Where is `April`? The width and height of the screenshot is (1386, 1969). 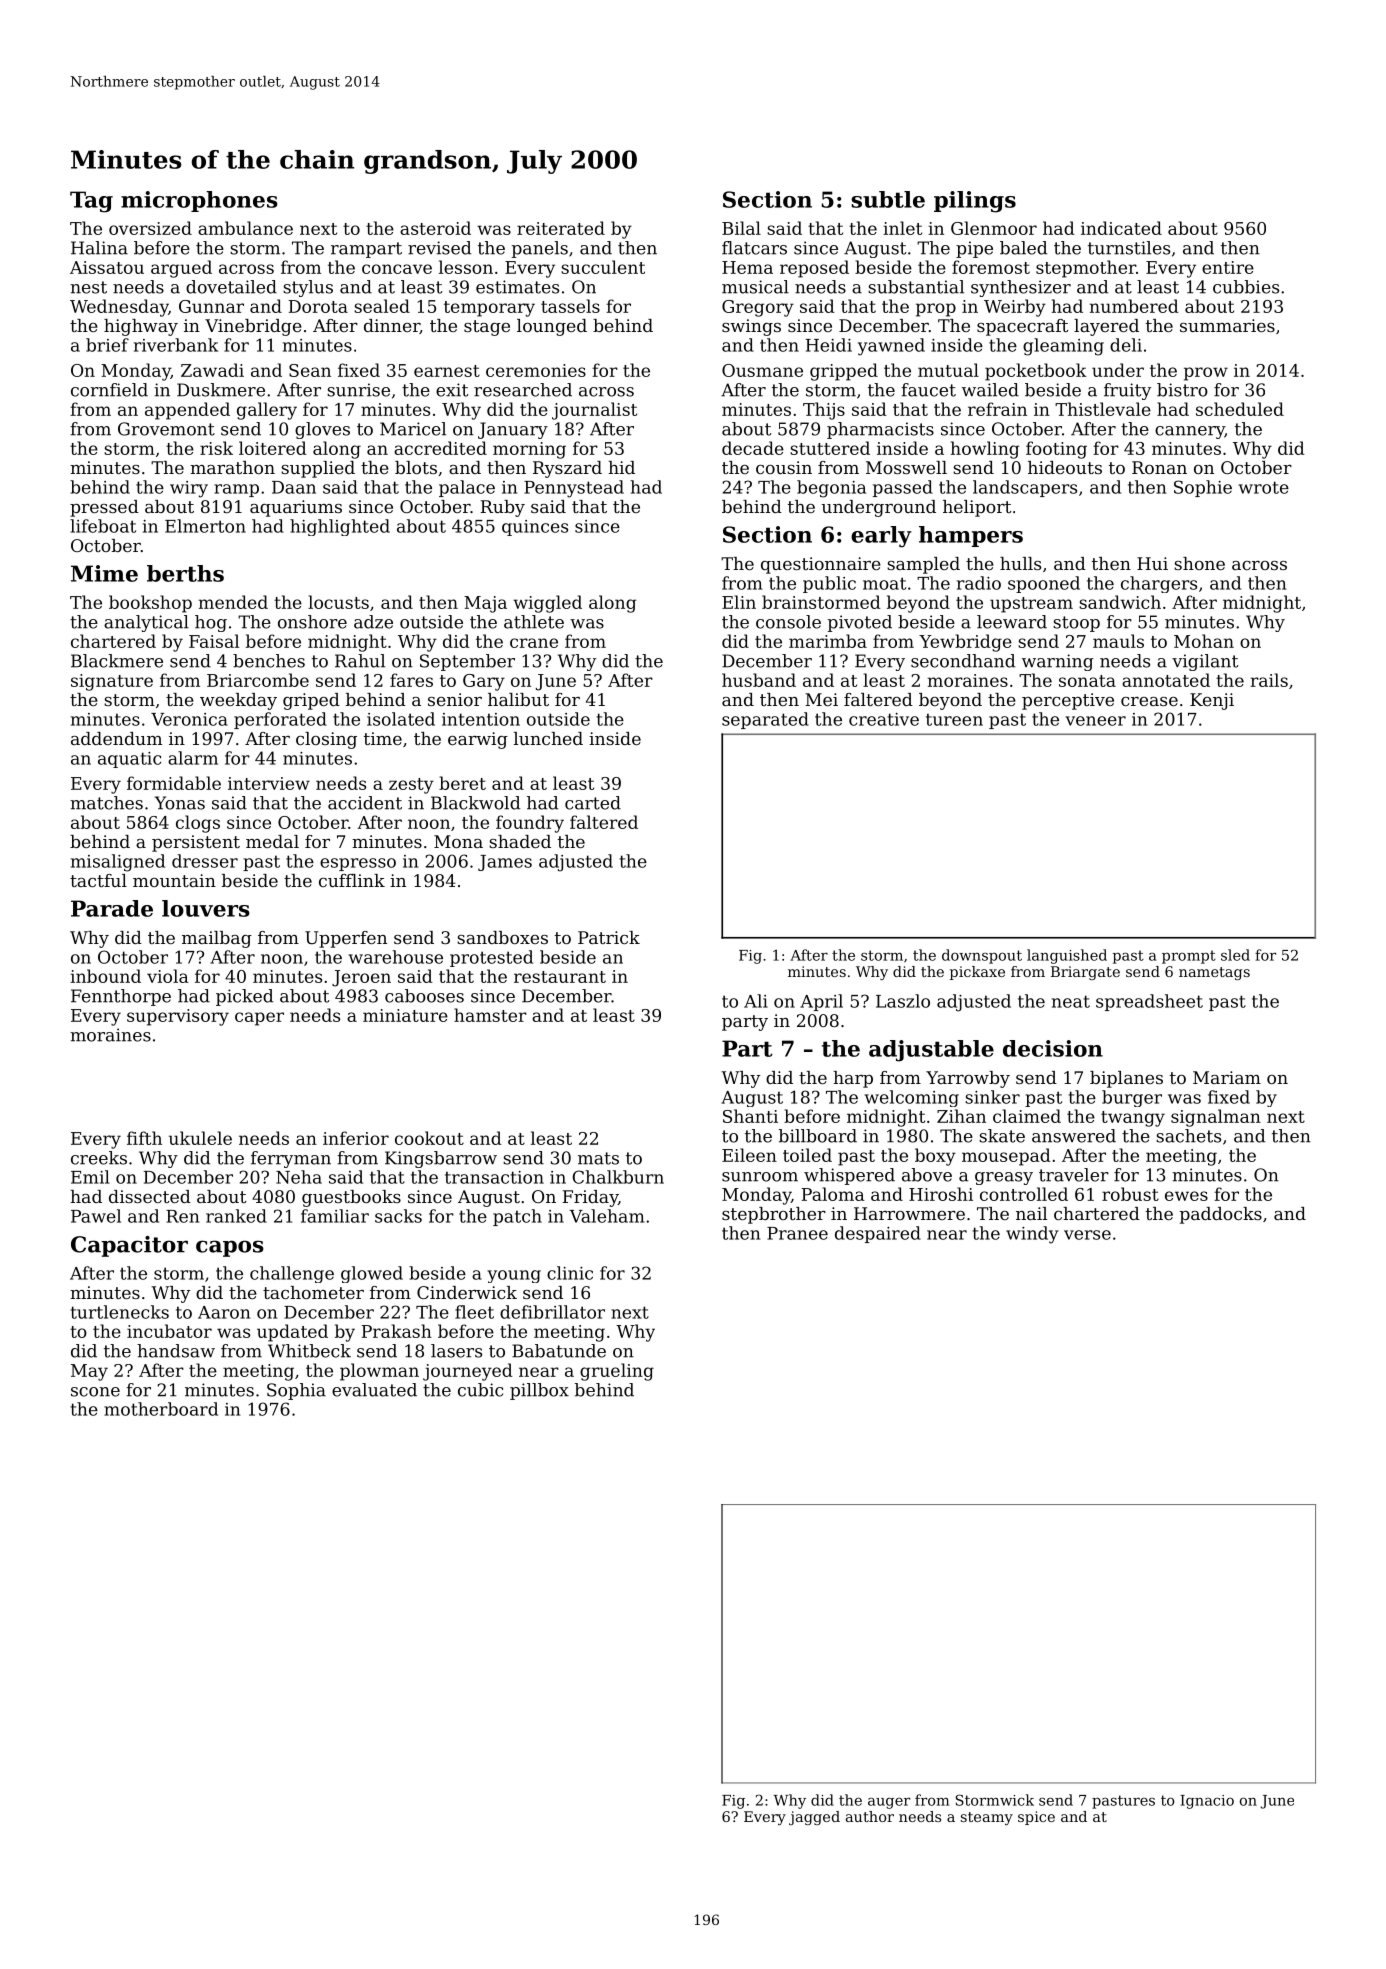
April is located at coordinates (821, 1002).
